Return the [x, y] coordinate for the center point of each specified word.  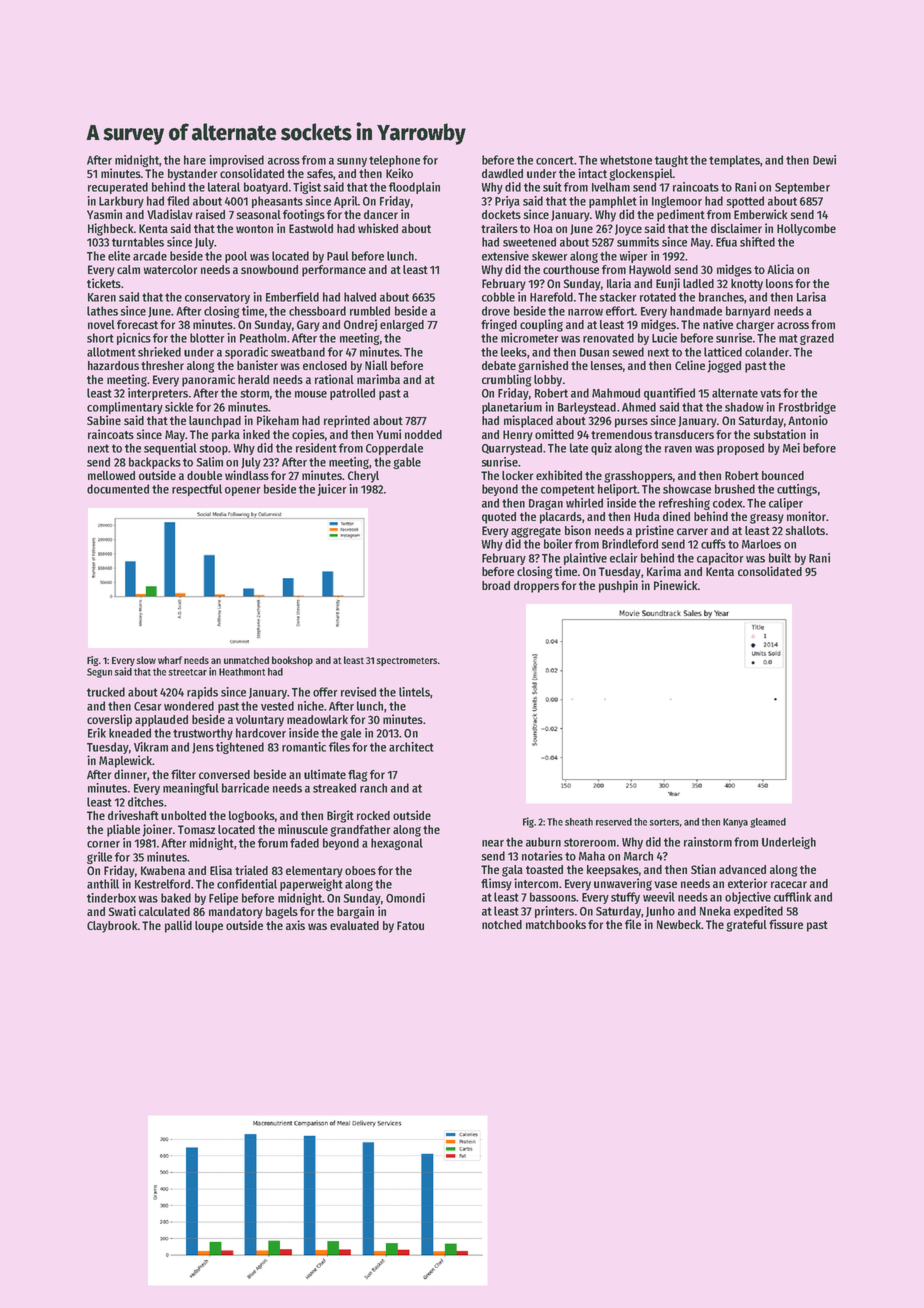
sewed [628, 352]
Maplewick [125, 761]
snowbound [269, 269]
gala [512, 871]
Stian [703, 869]
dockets [501, 214]
